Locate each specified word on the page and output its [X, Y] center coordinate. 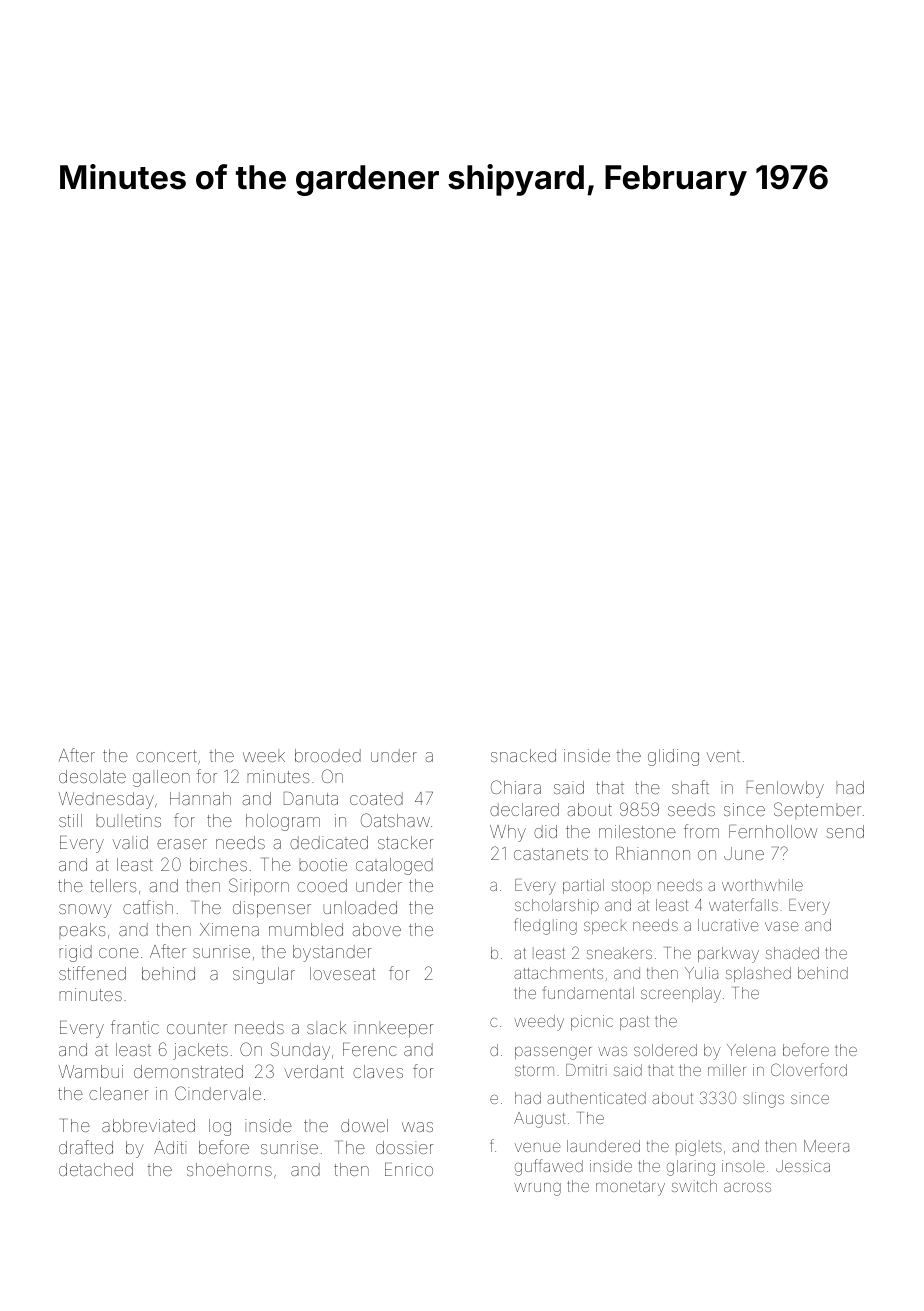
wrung [537, 1189]
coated [376, 798]
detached [96, 1169]
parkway [728, 955]
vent [723, 757]
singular [264, 975]
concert [166, 756]
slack [326, 1027]
